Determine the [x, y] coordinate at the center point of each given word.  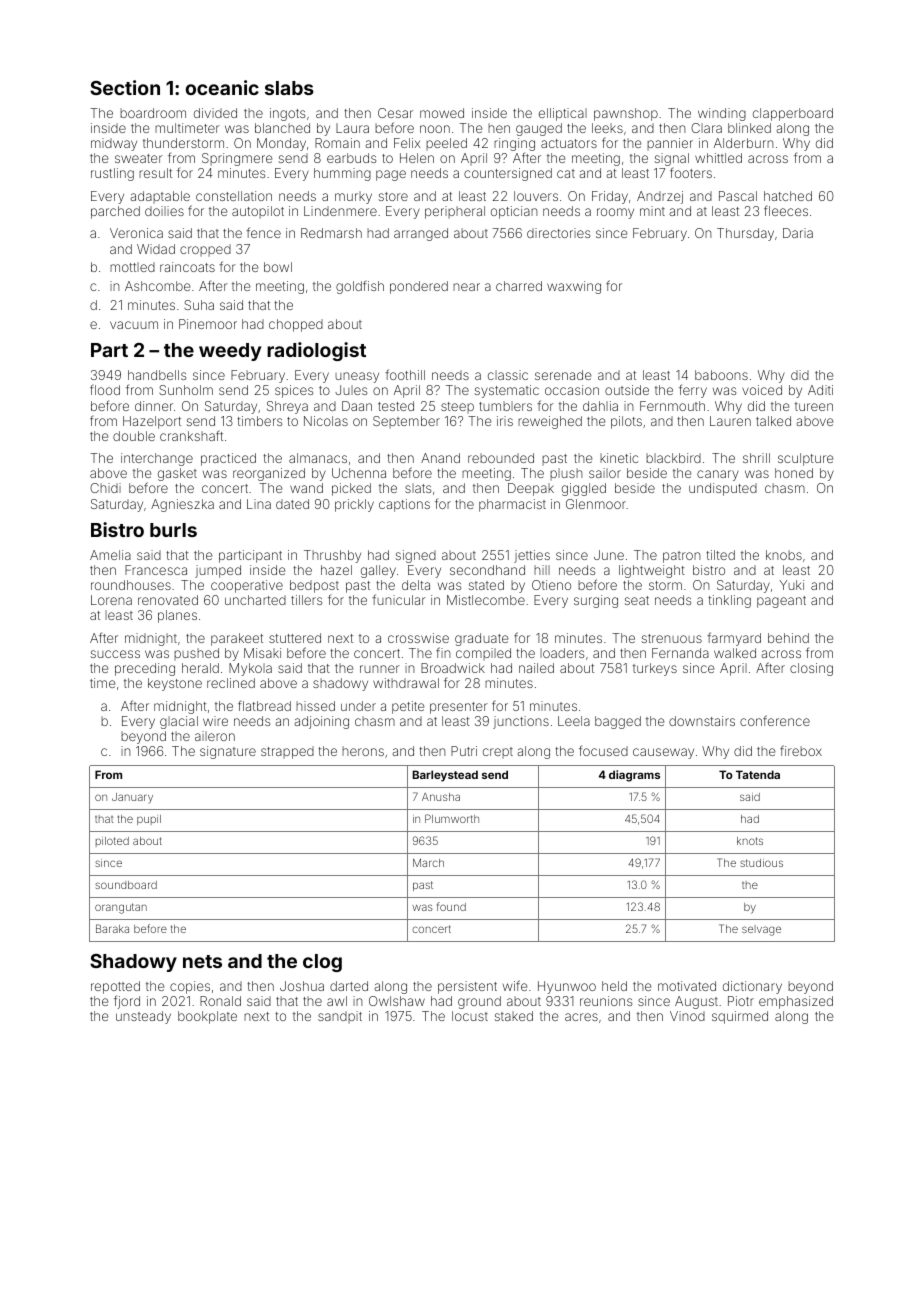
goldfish [360, 287]
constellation [234, 196]
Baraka [112, 928]
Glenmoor [596, 504]
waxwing [574, 287]
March [428, 863]
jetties [532, 556]
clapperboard [793, 114]
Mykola [250, 669]
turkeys [655, 669]
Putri [464, 751]
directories [558, 233]
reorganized [269, 474]
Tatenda [758, 774]
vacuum [134, 325]
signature [228, 752]
